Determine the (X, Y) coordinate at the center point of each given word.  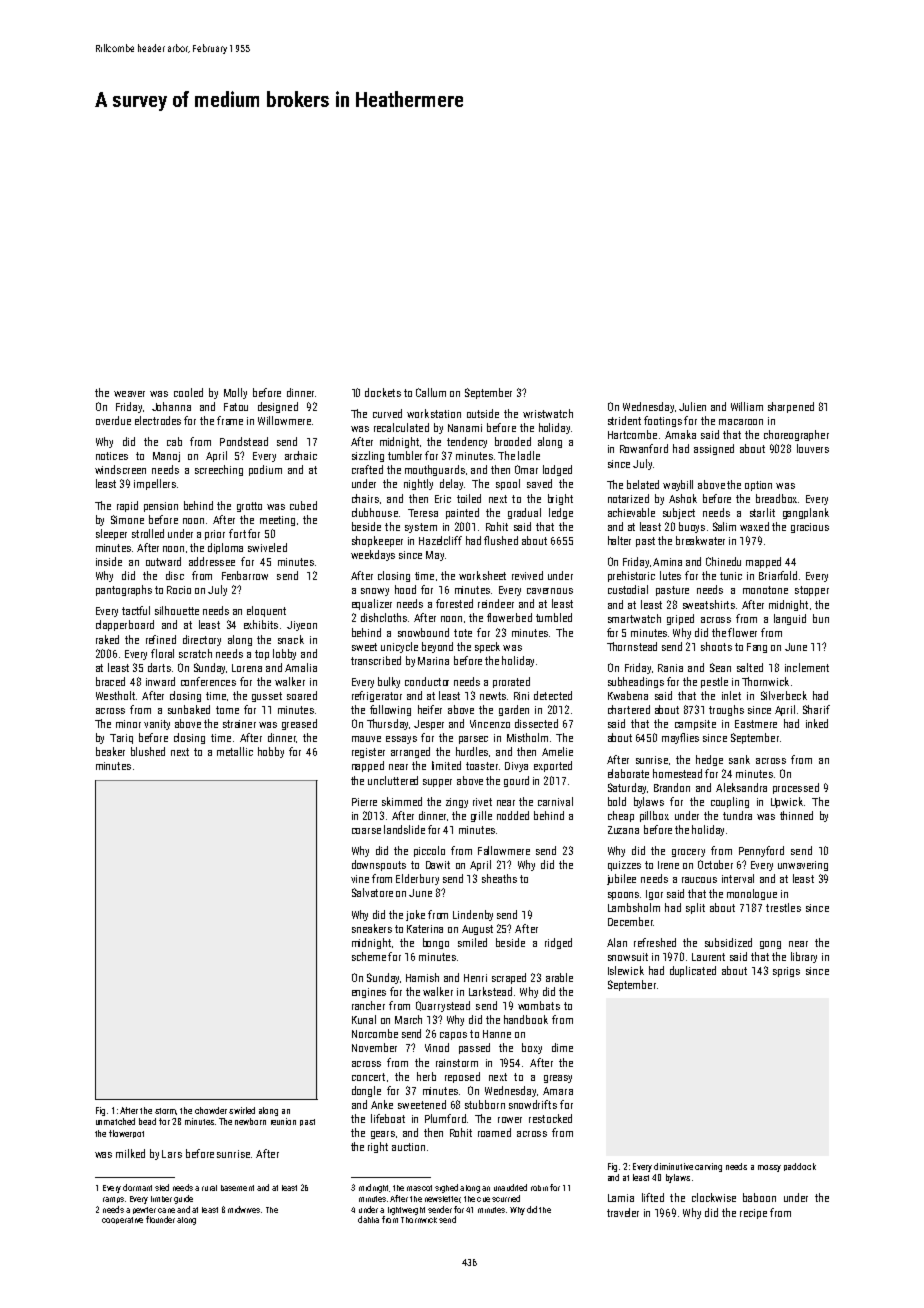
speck (487, 647)
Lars (172, 1154)
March (408, 1019)
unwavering (803, 866)
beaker (110, 751)
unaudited (510, 1187)
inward (160, 681)
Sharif (816, 709)
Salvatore (372, 892)
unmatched (115, 1121)
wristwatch (548, 413)
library (804, 957)
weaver (129, 394)
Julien (692, 406)
